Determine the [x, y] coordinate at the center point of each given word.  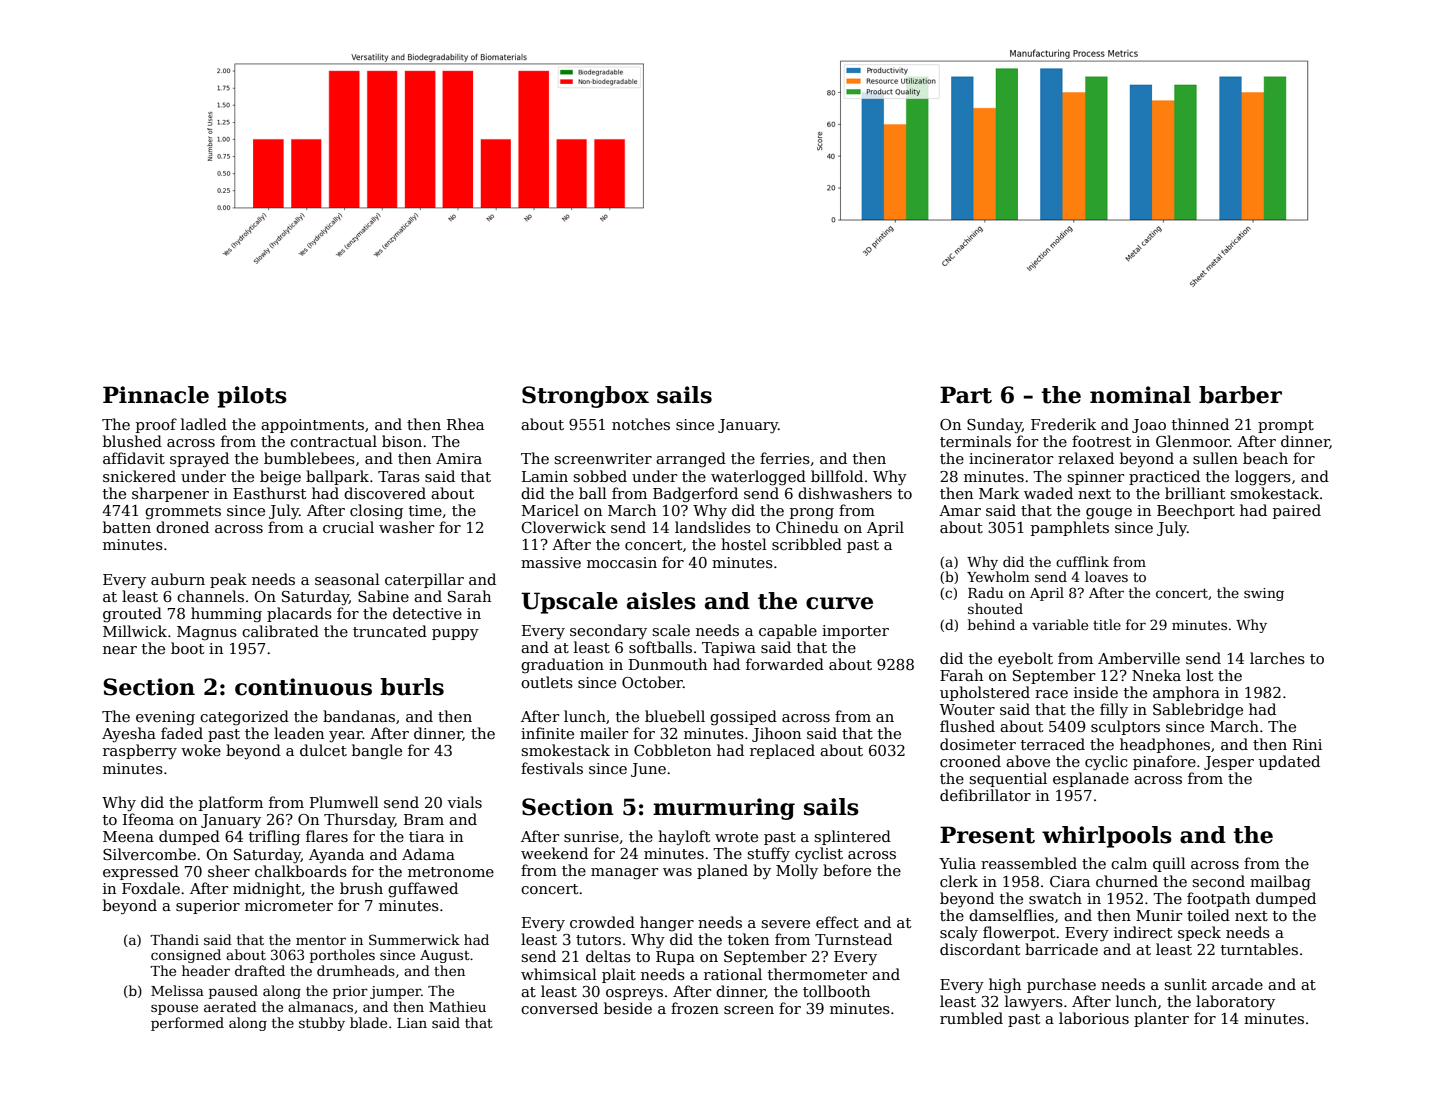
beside [628, 1008]
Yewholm [998, 576]
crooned [970, 761]
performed [187, 1024]
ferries [785, 458]
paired [1297, 511]
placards [299, 614]
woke [201, 750]
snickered [139, 476]
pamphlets [1070, 528]
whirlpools [1107, 837]
